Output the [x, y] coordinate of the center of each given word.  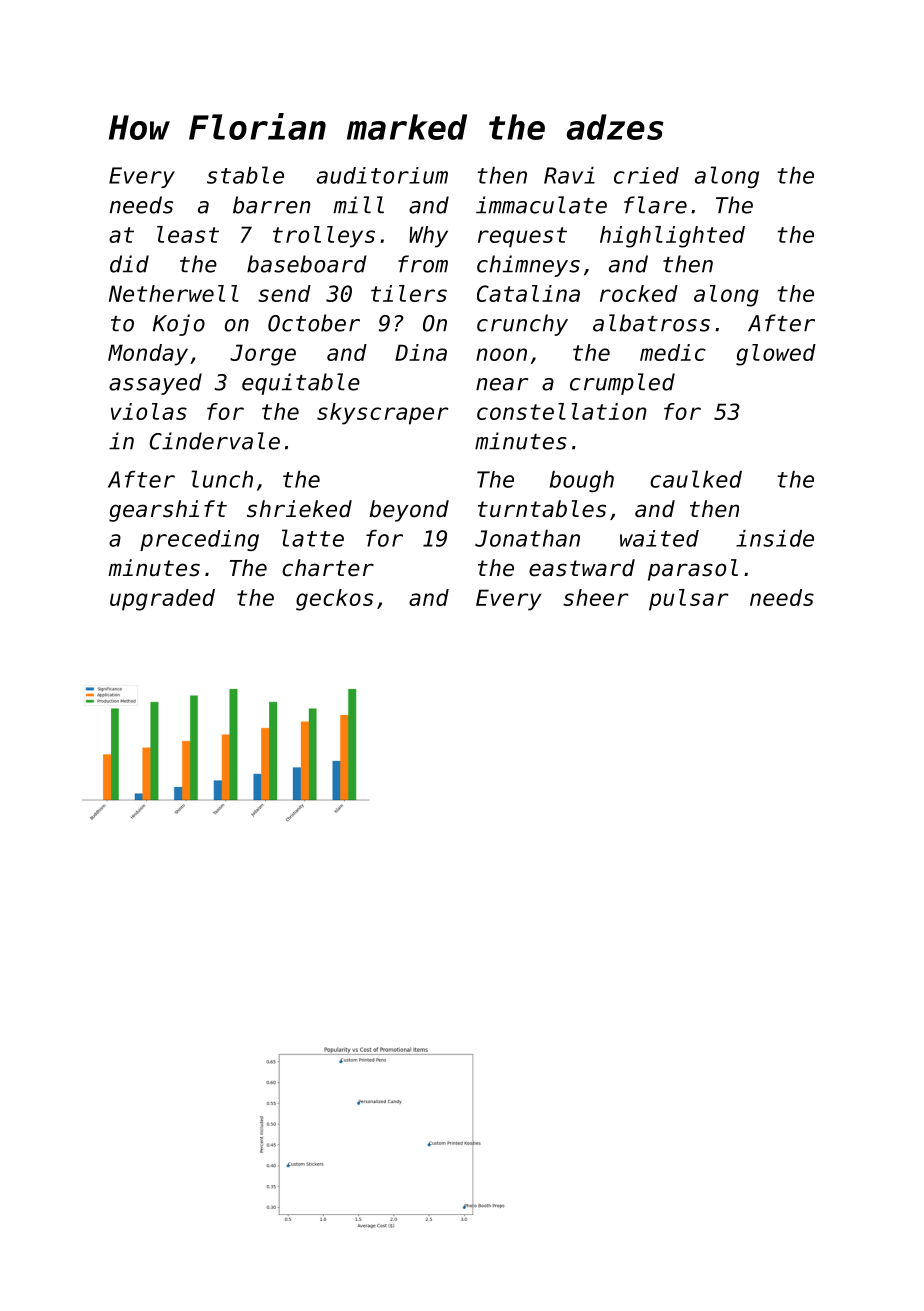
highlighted [672, 237]
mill [358, 205]
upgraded [162, 600]
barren [271, 205]
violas [149, 411]
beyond [409, 511]
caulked [696, 479]
